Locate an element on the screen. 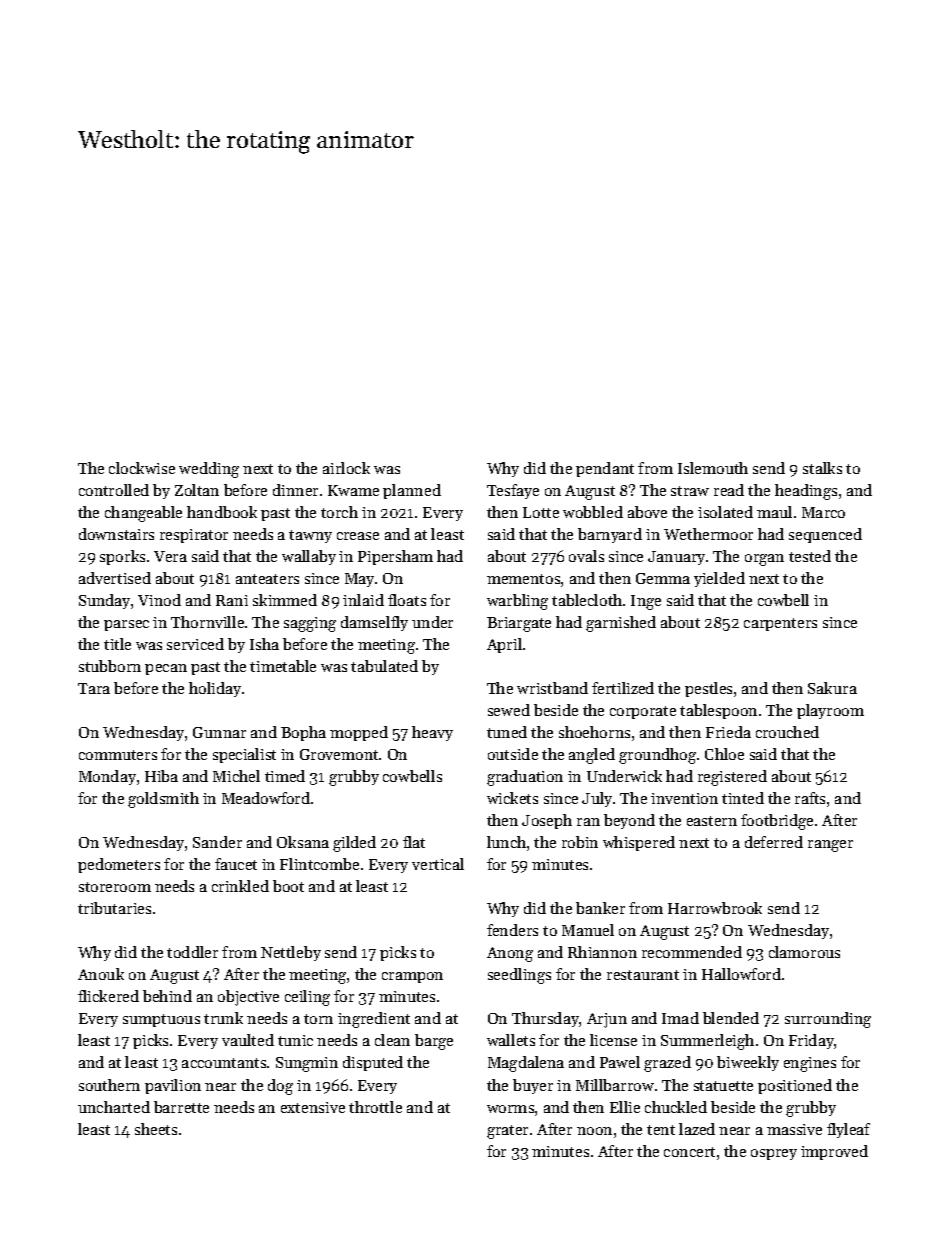  Islemouth is located at coordinates (713, 468).
